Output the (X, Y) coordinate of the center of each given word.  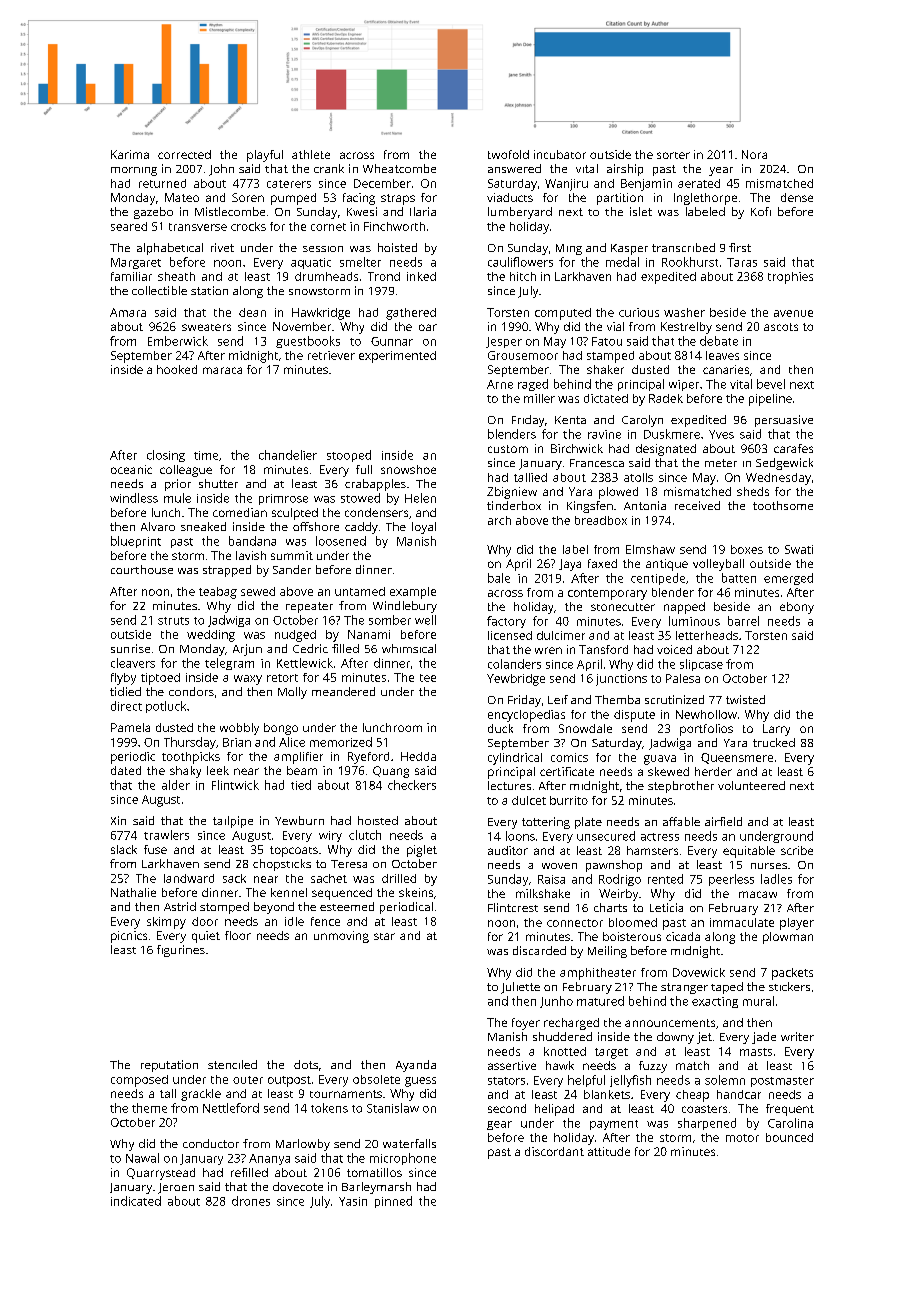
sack (234, 878)
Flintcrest (513, 907)
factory (506, 622)
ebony (797, 608)
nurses (769, 866)
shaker (605, 369)
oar (428, 327)
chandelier (288, 455)
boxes (747, 549)
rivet (222, 247)
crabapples (375, 485)
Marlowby (303, 1145)
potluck (166, 707)
